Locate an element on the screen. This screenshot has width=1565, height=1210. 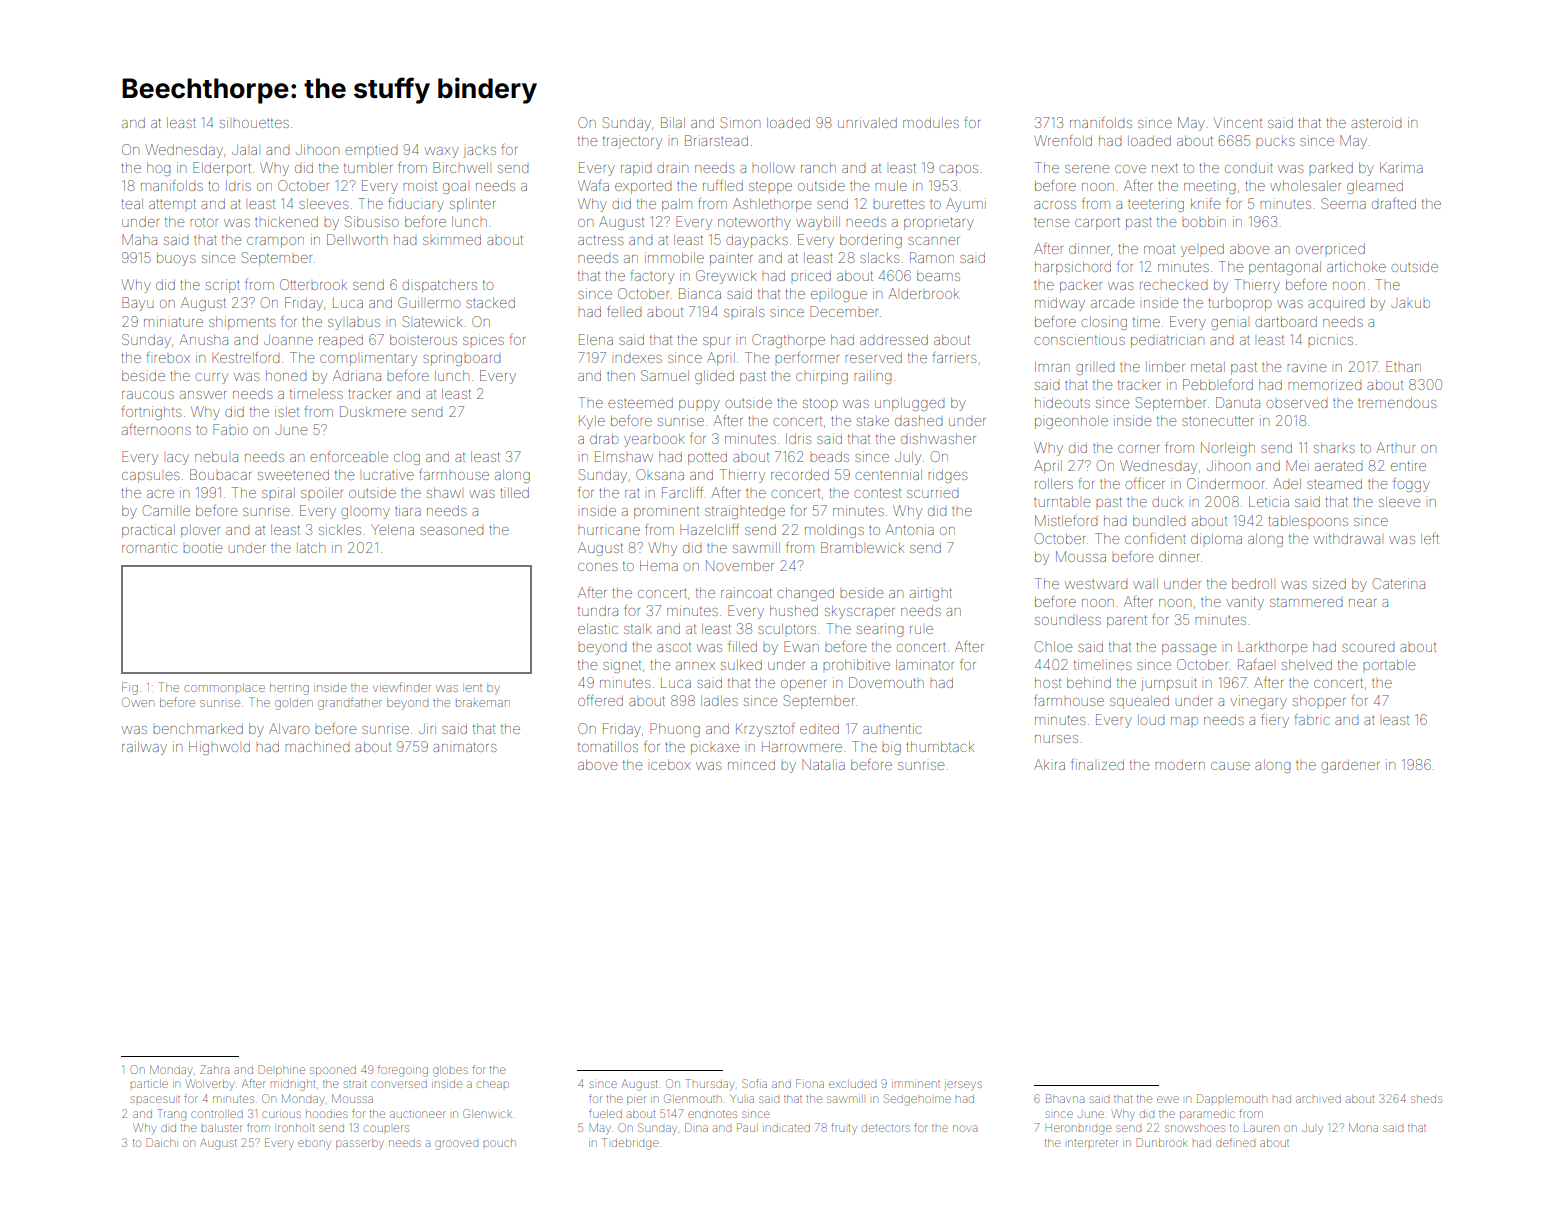
fruity is located at coordinates (844, 1129).
